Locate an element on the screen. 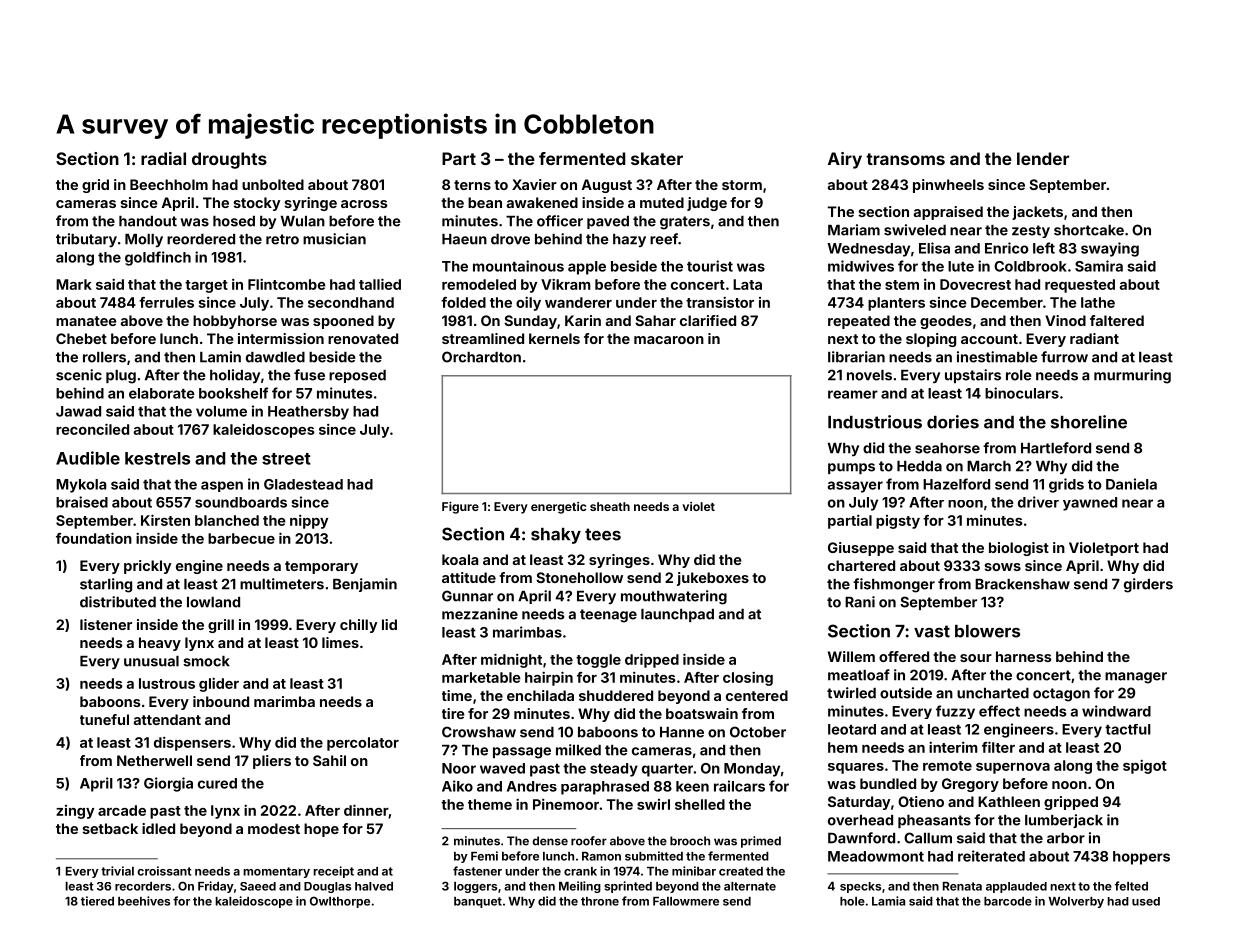 Image resolution: width=1233 pixels, height=952 pixels. radial is located at coordinates (163, 158).
